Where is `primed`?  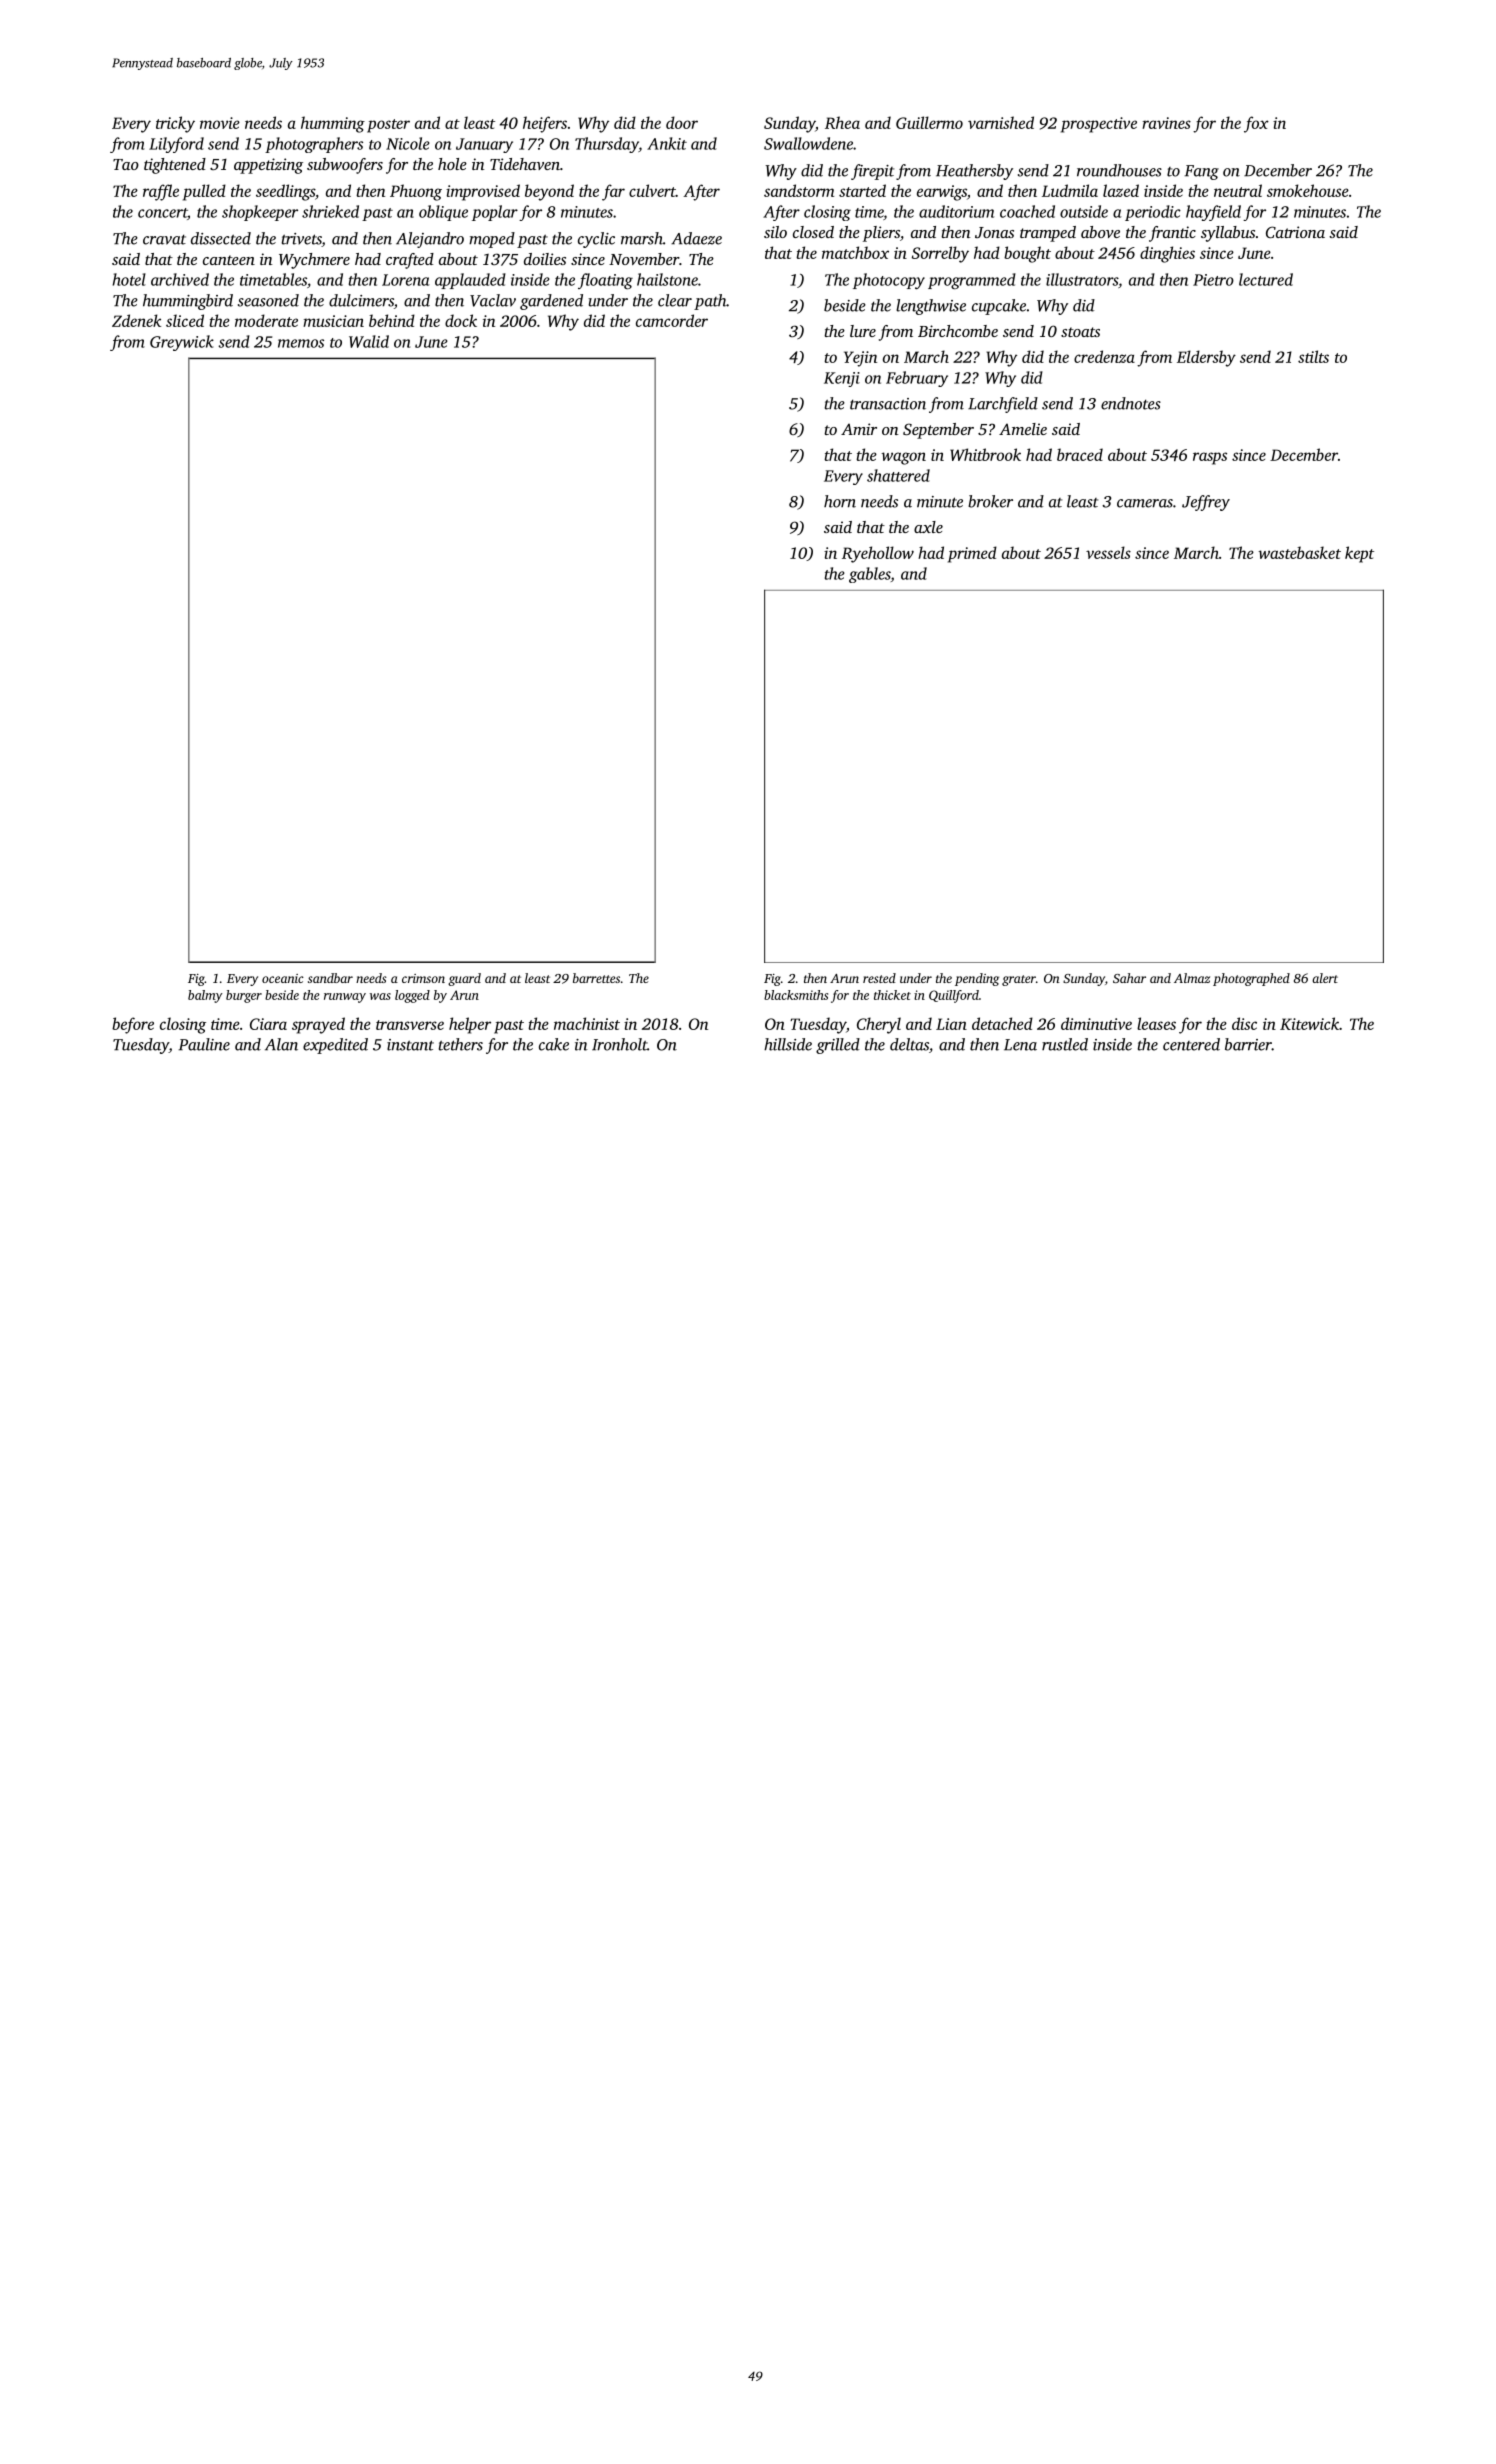
primed is located at coordinates (972, 554).
